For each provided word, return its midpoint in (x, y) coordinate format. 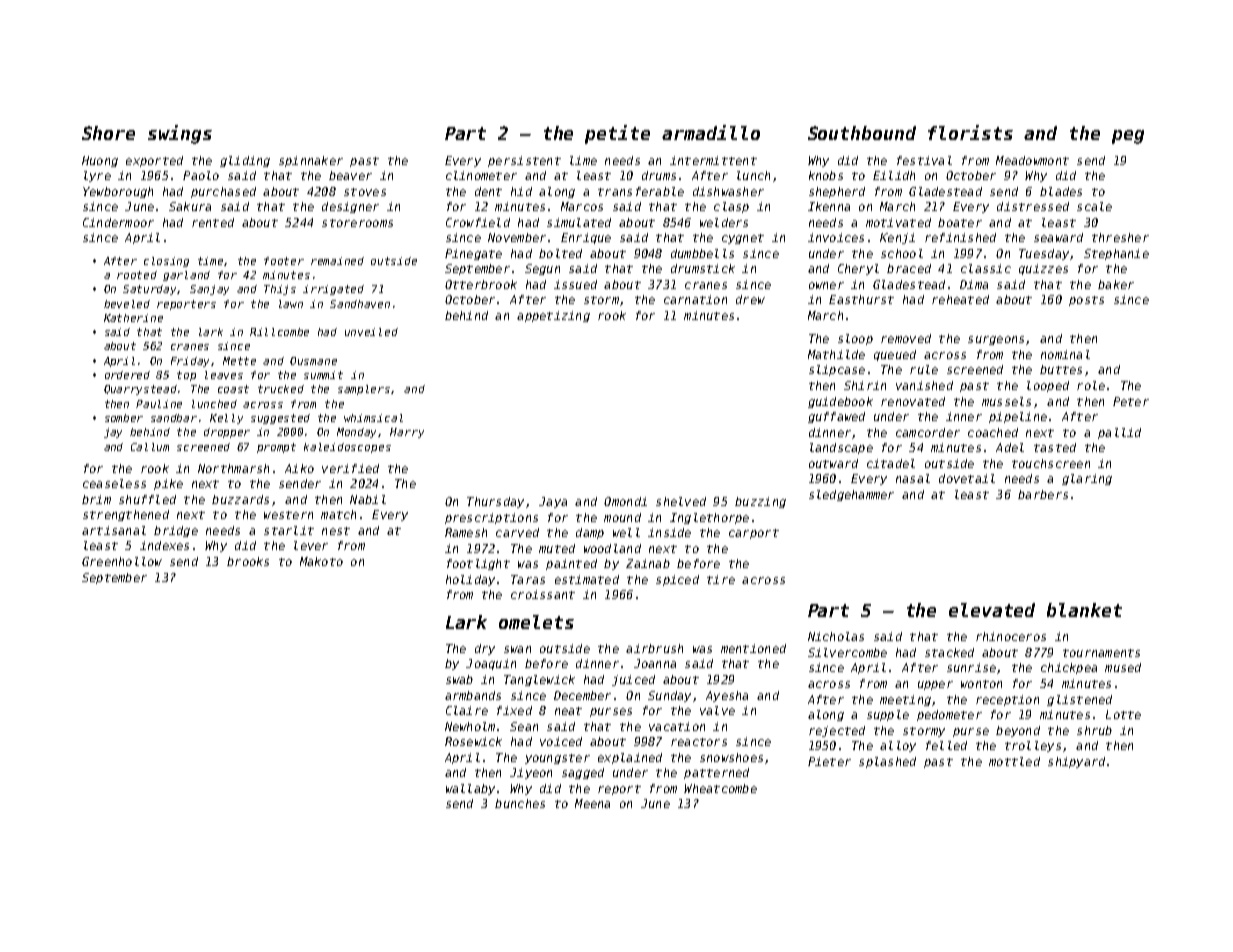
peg (1128, 137)
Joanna (655, 663)
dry (485, 649)
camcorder (928, 432)
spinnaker (311, 161)
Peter (1131, 401)
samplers (364, 390)
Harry (407, 433)
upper (935, 685)
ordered (127, 375)
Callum (150, 447)
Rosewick (473, 741)
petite (617, 134)
